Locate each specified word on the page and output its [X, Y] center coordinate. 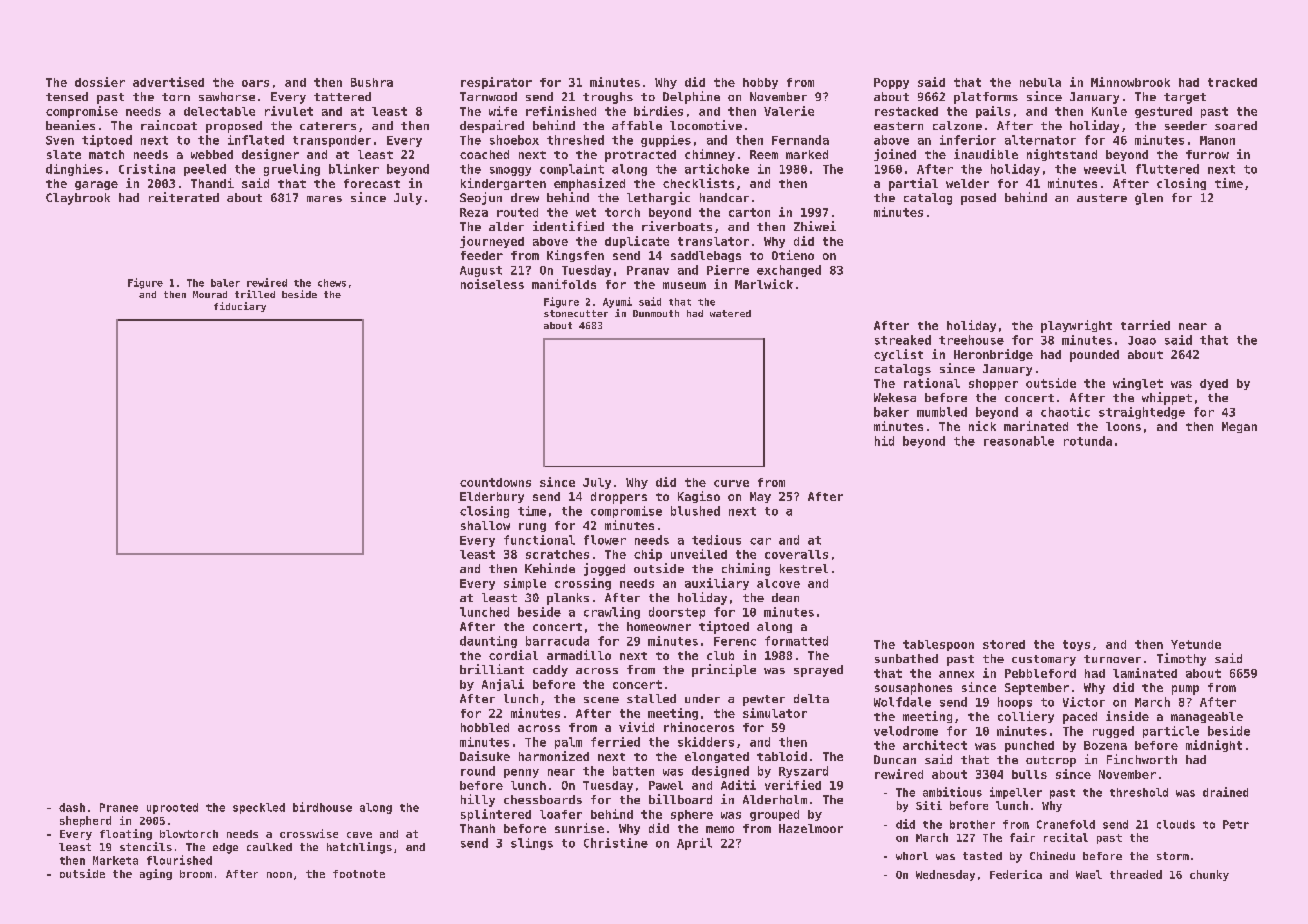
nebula [1040, 82]
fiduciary [240, 307]
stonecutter [576, 313]
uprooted [172, 808]
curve [731, 483]
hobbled [485, 727]
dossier [100, 82]
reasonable [1019, 441]
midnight [1214, 746]
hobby [760, 83]
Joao [1142, 340]
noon [279, 875]
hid [884, 441]
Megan [1239, 427]
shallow [485, 525]
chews [332, 283]
